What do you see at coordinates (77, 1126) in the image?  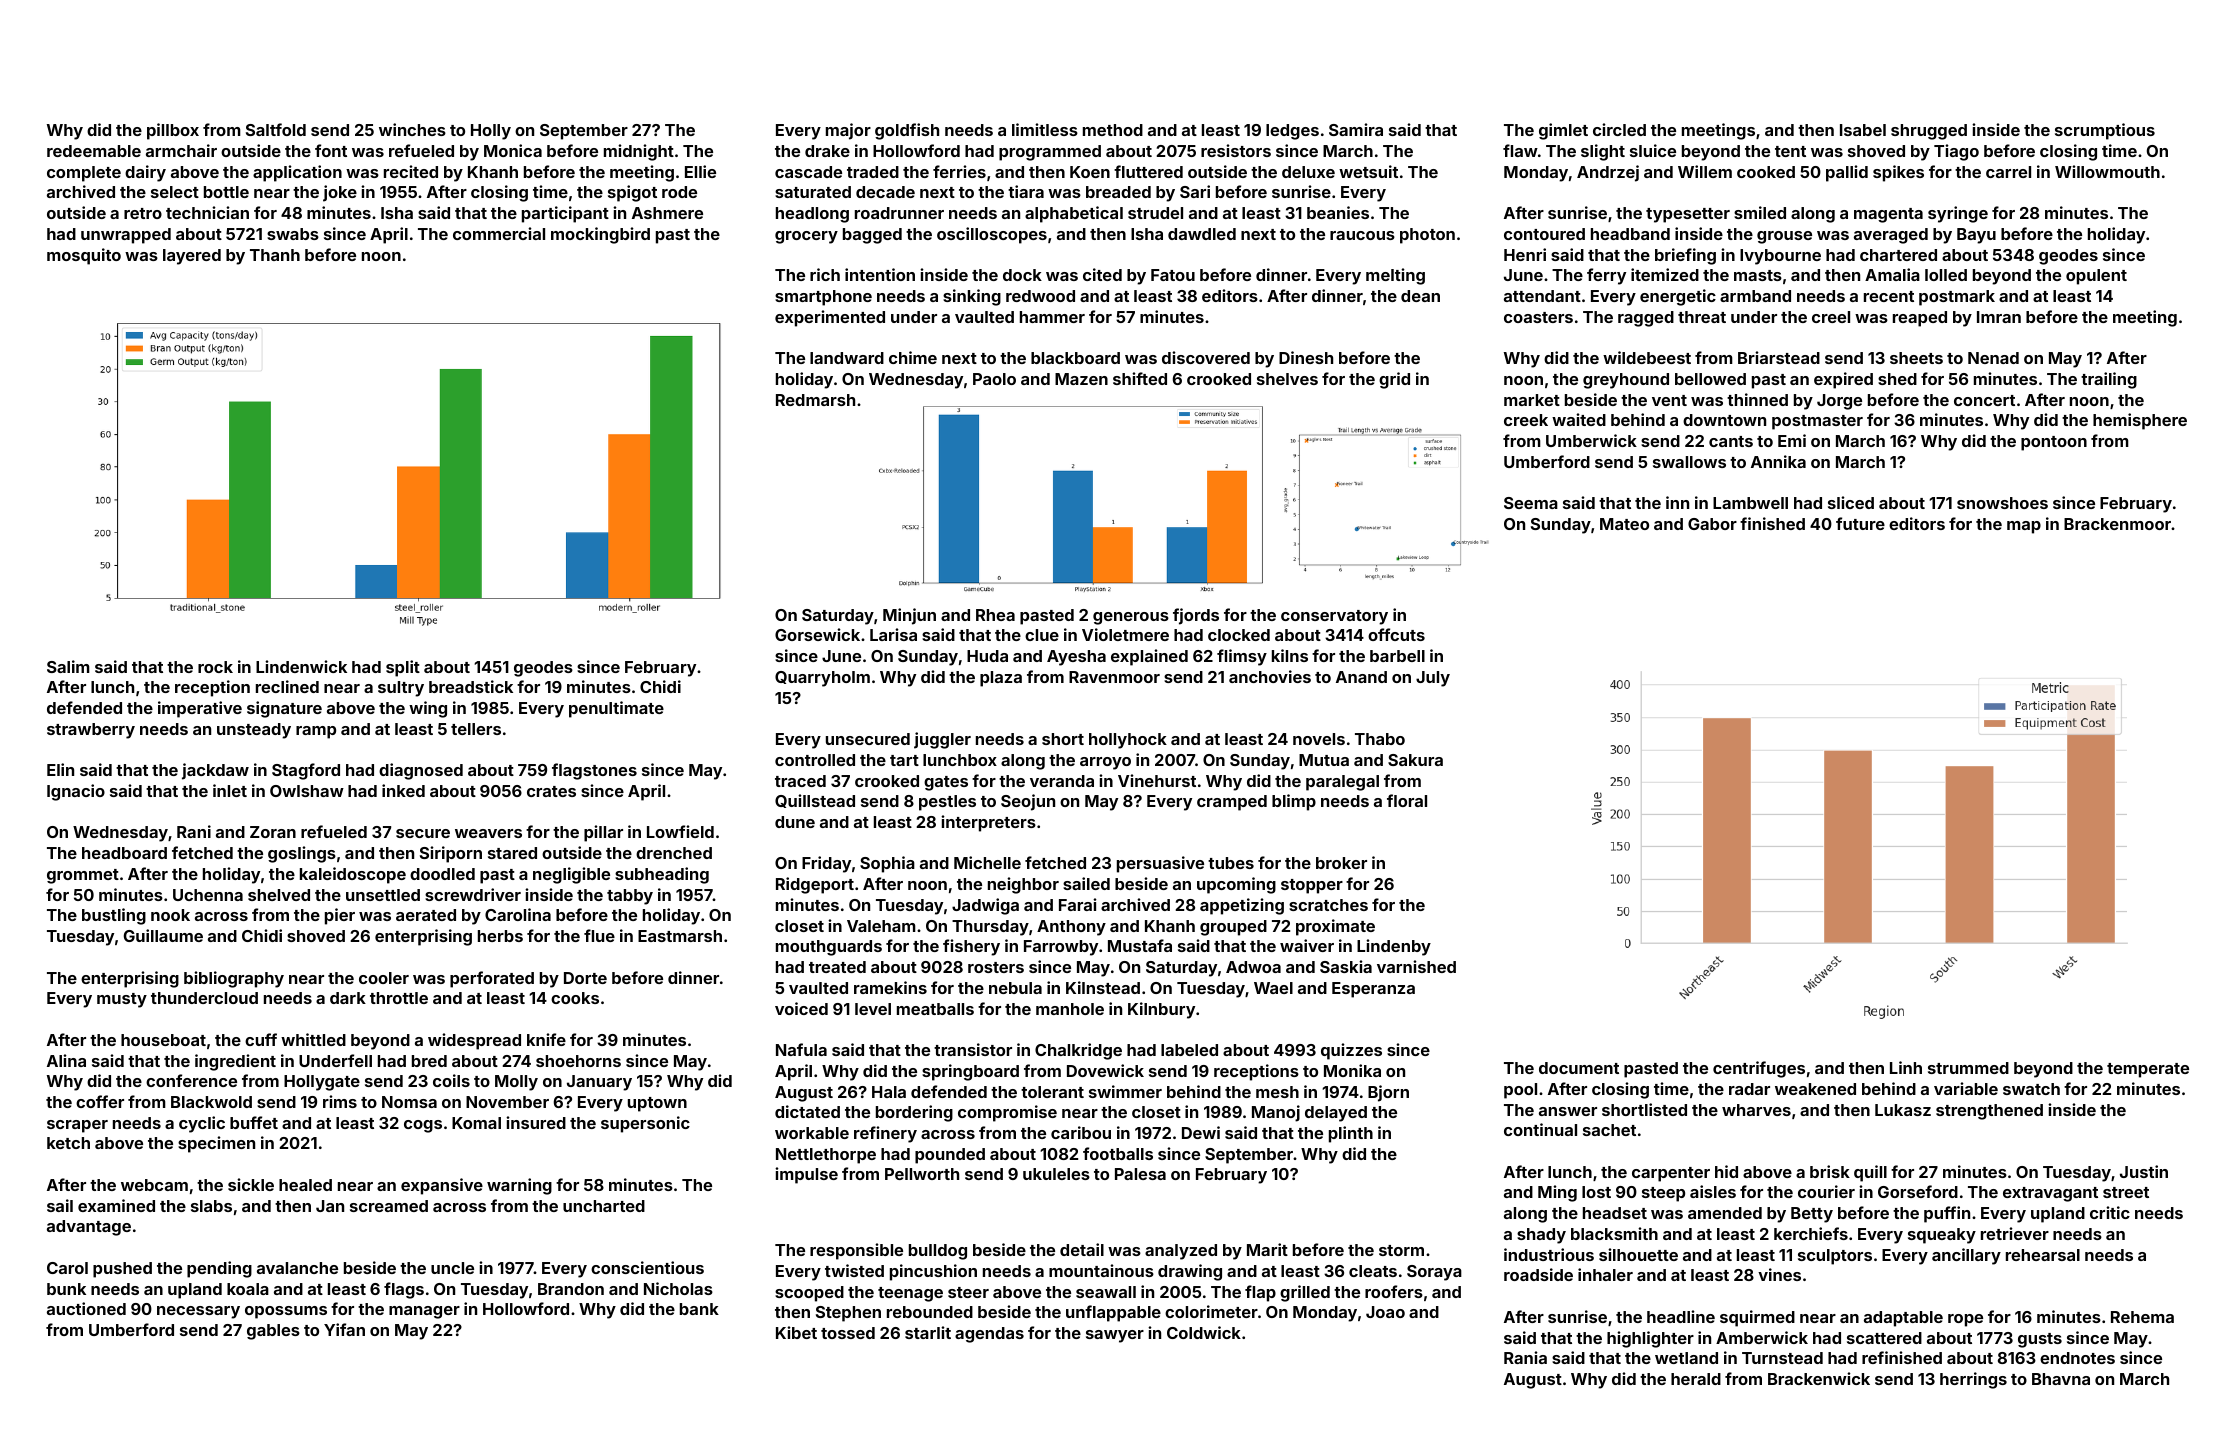 I see `scraper` at bounding box center [77, 1126].
